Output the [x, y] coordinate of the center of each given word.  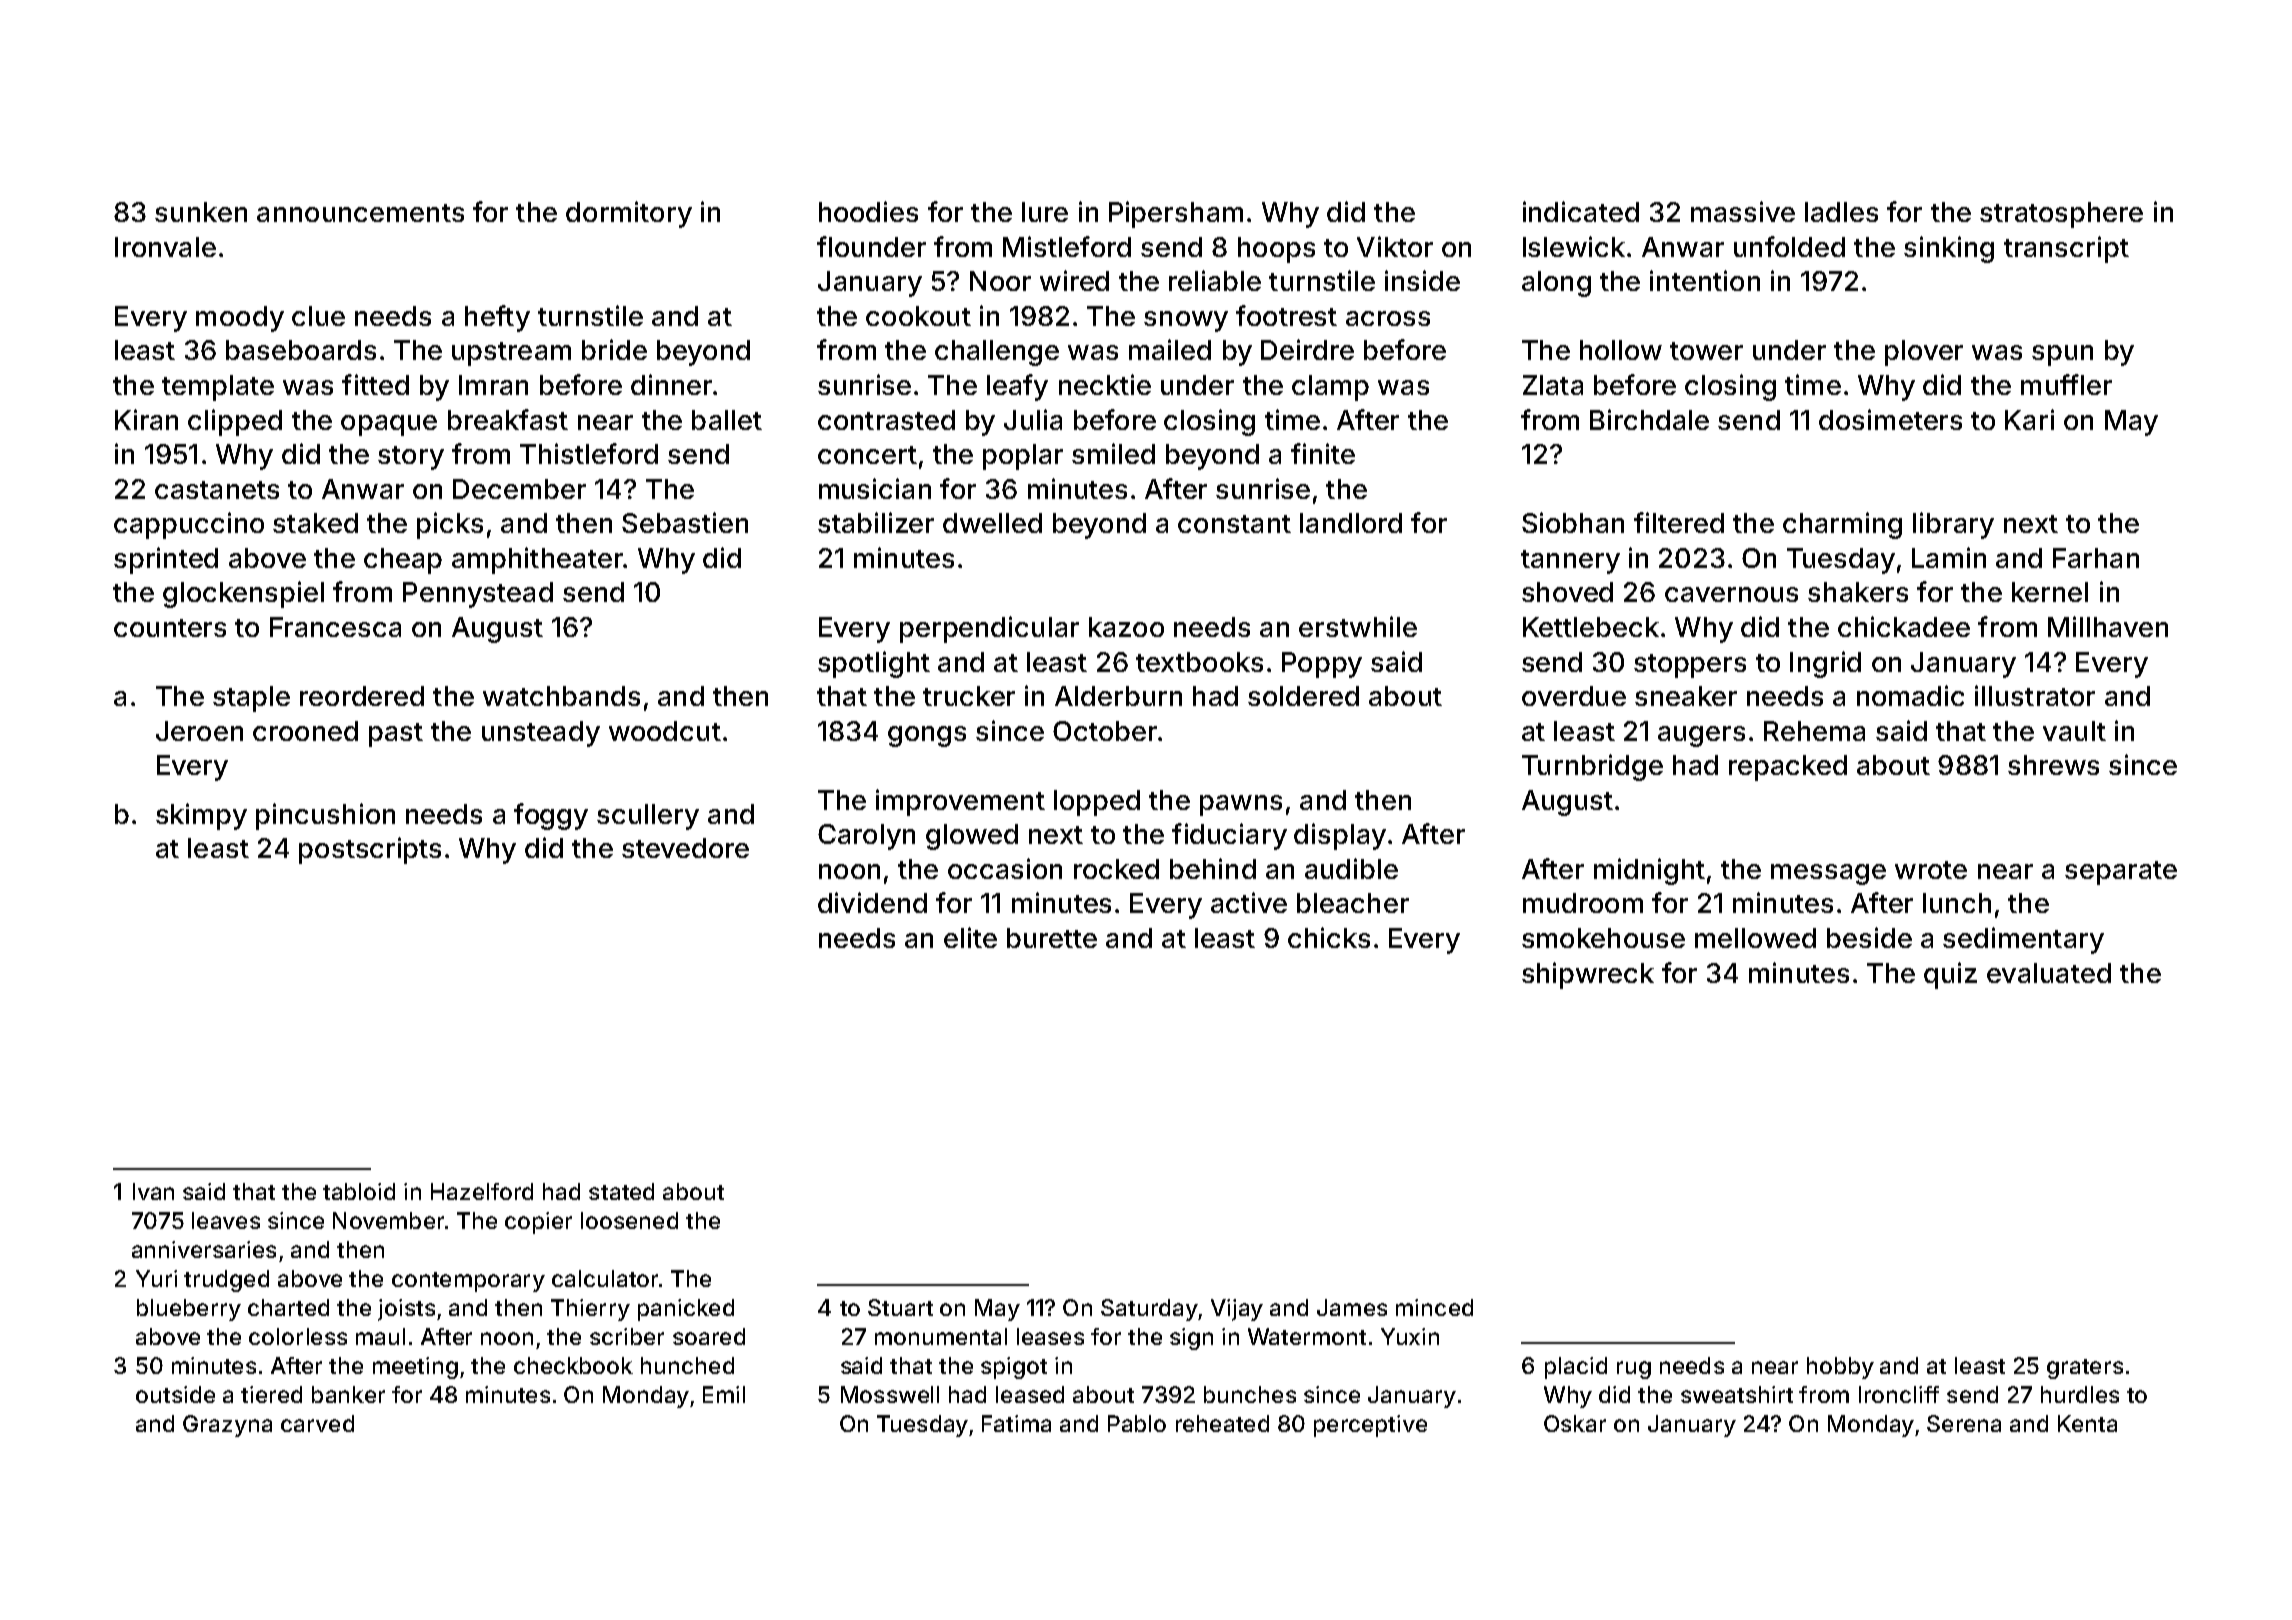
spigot [1014, 1368]
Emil [724, 1394]
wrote [1931, 870]
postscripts [370, 850]
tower [1706, 351]
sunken [201, 212]
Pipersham [1176, 214]
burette [1052, 938]
